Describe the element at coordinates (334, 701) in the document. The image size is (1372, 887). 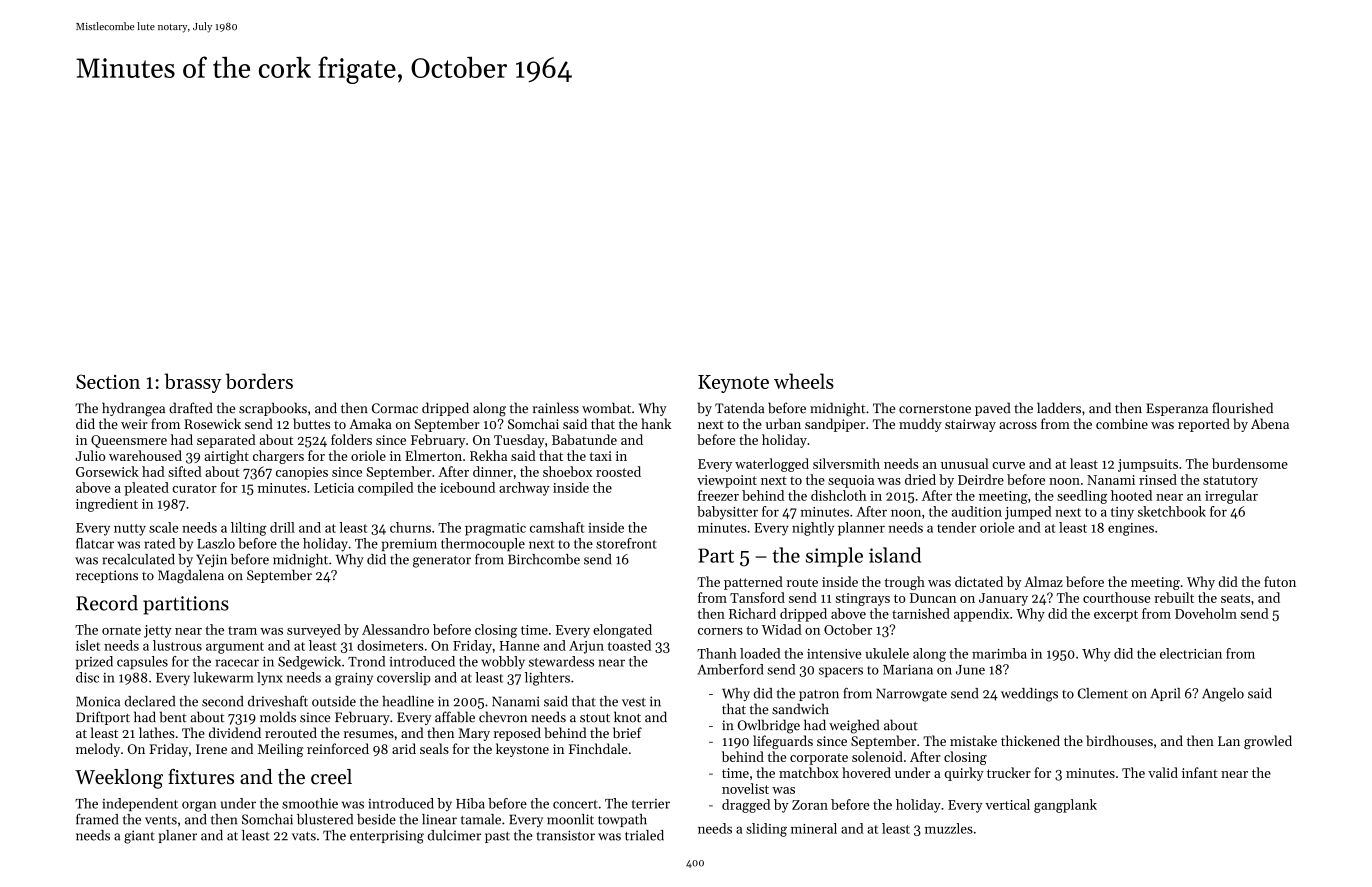
I see `outside` at that location.
